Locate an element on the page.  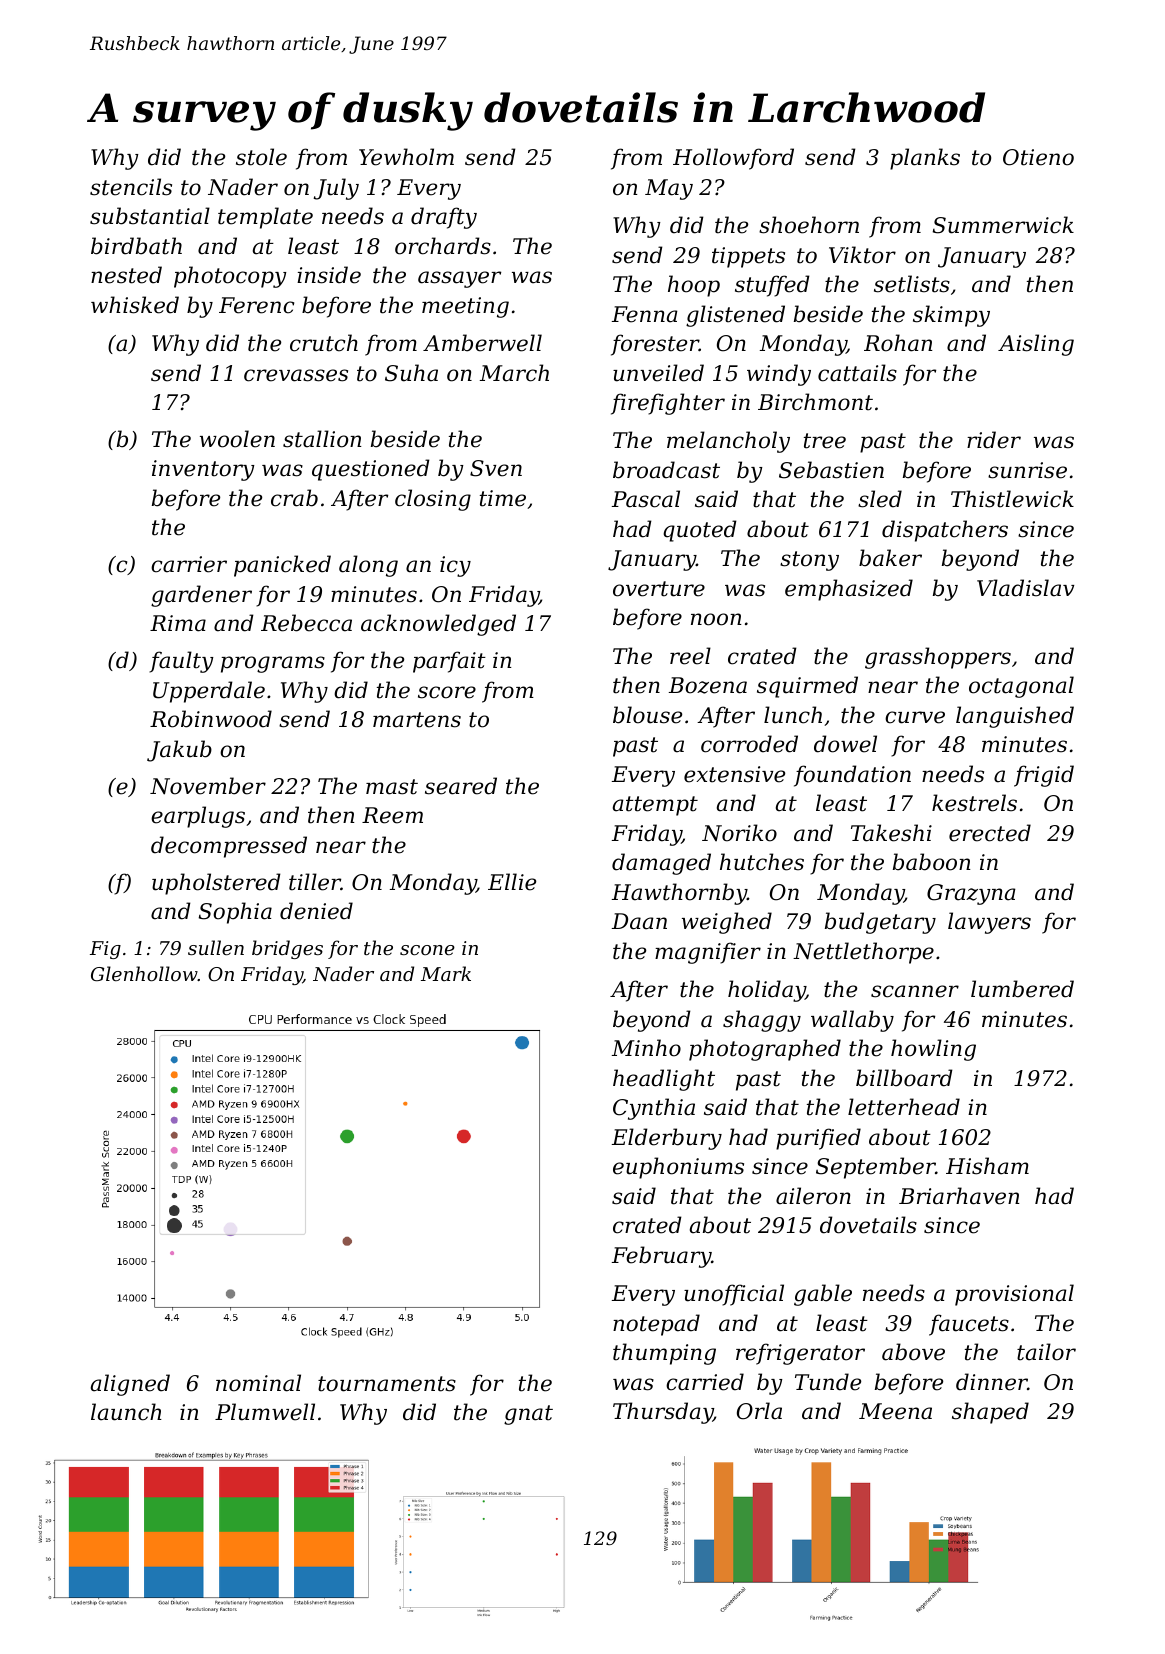
Reem is located at coordinates (392, 815).
